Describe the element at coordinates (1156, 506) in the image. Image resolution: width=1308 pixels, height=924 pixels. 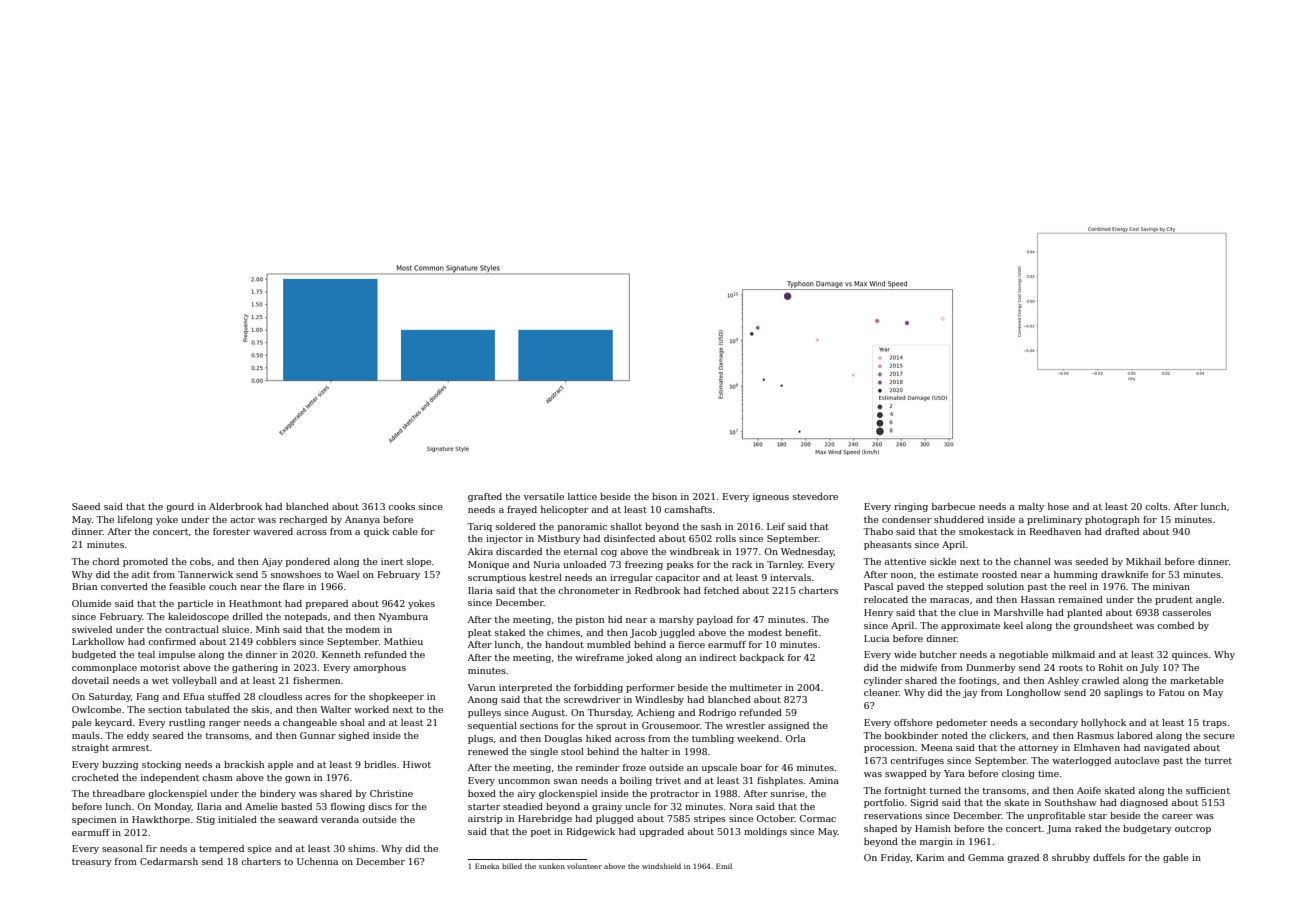
I see `colts` at that location.
